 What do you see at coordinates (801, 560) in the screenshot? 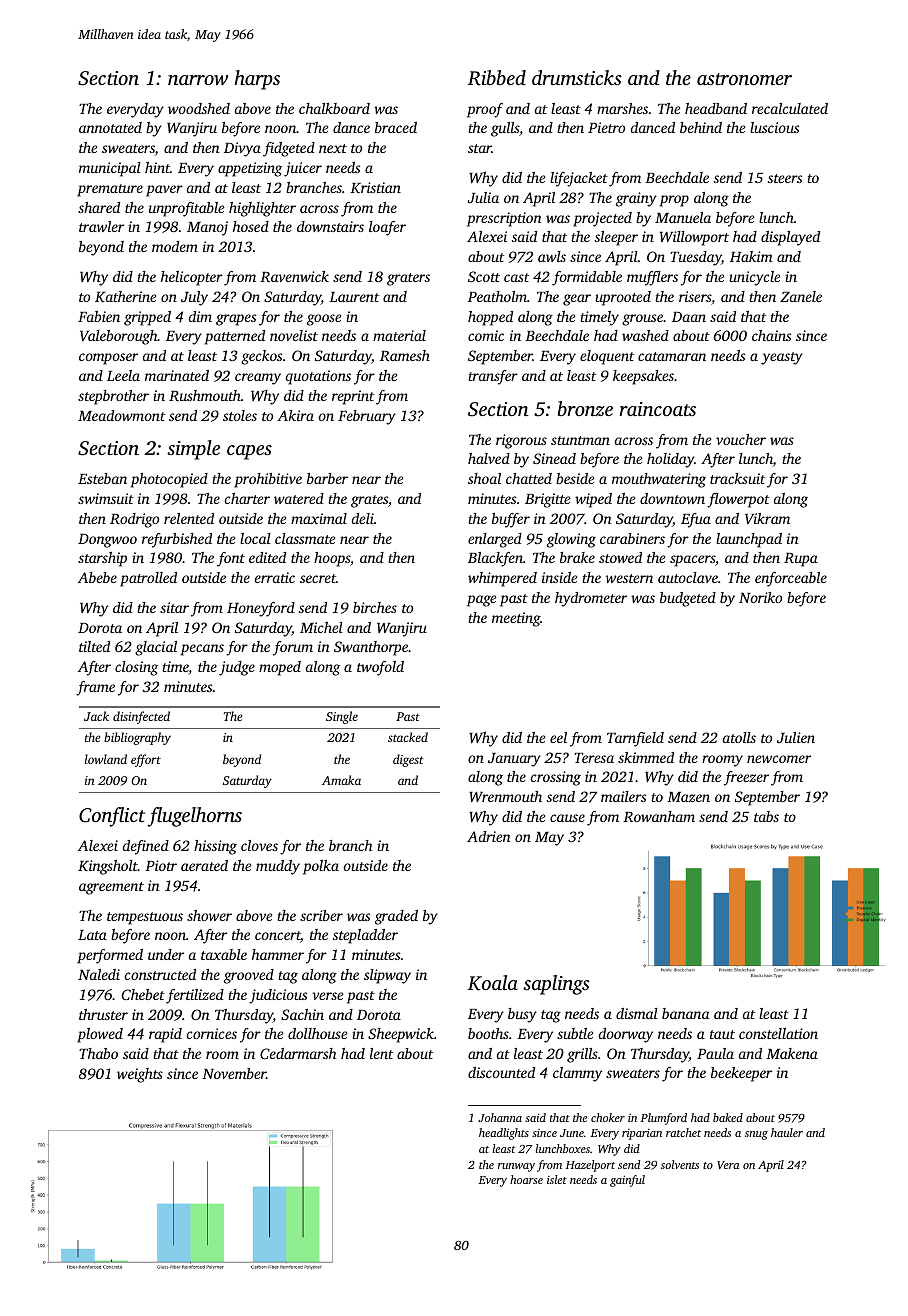
I see `Rupa` at bounding box center [801, 560].
